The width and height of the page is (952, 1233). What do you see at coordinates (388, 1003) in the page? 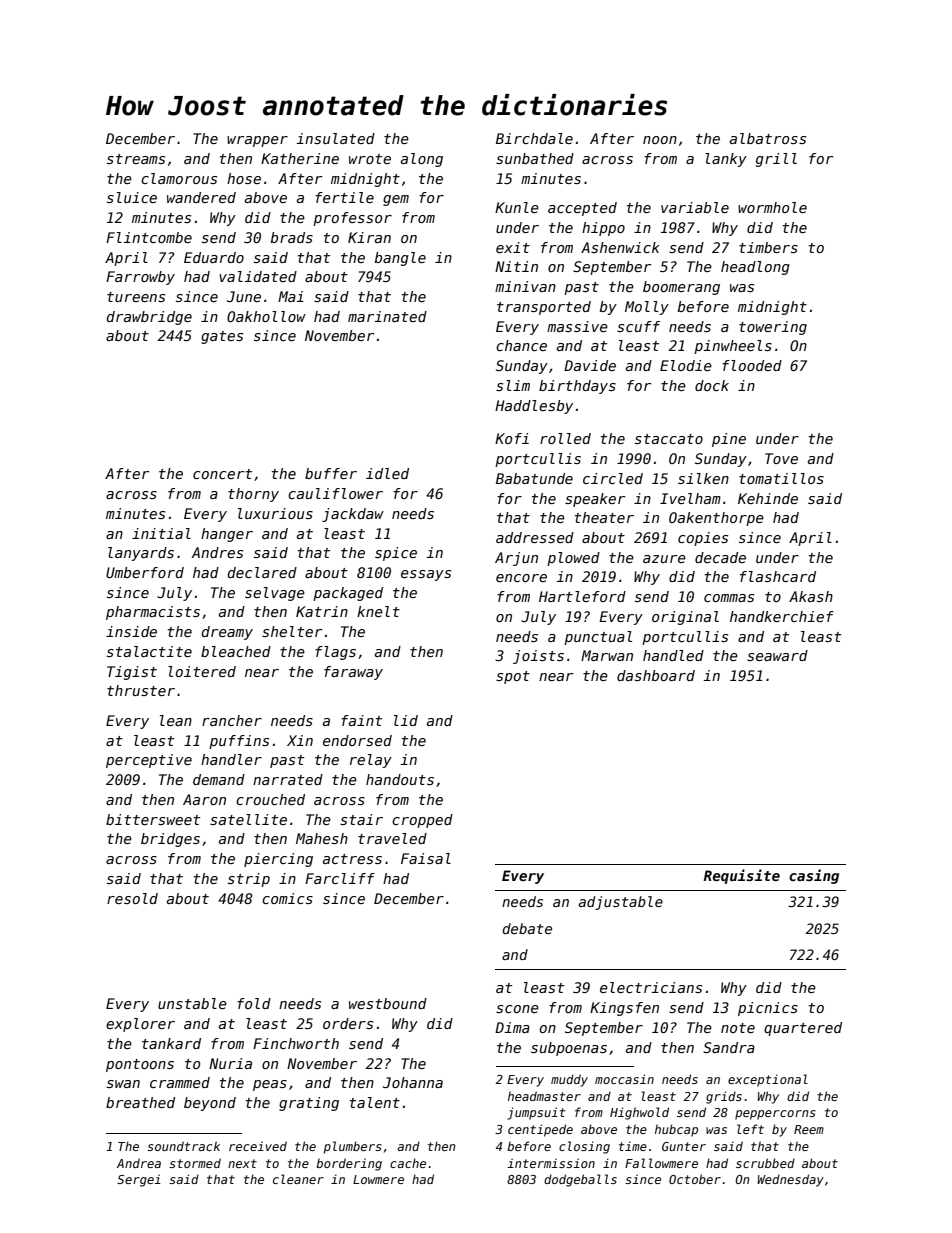
I see `westbound` at bounding box center [388, 1003].
